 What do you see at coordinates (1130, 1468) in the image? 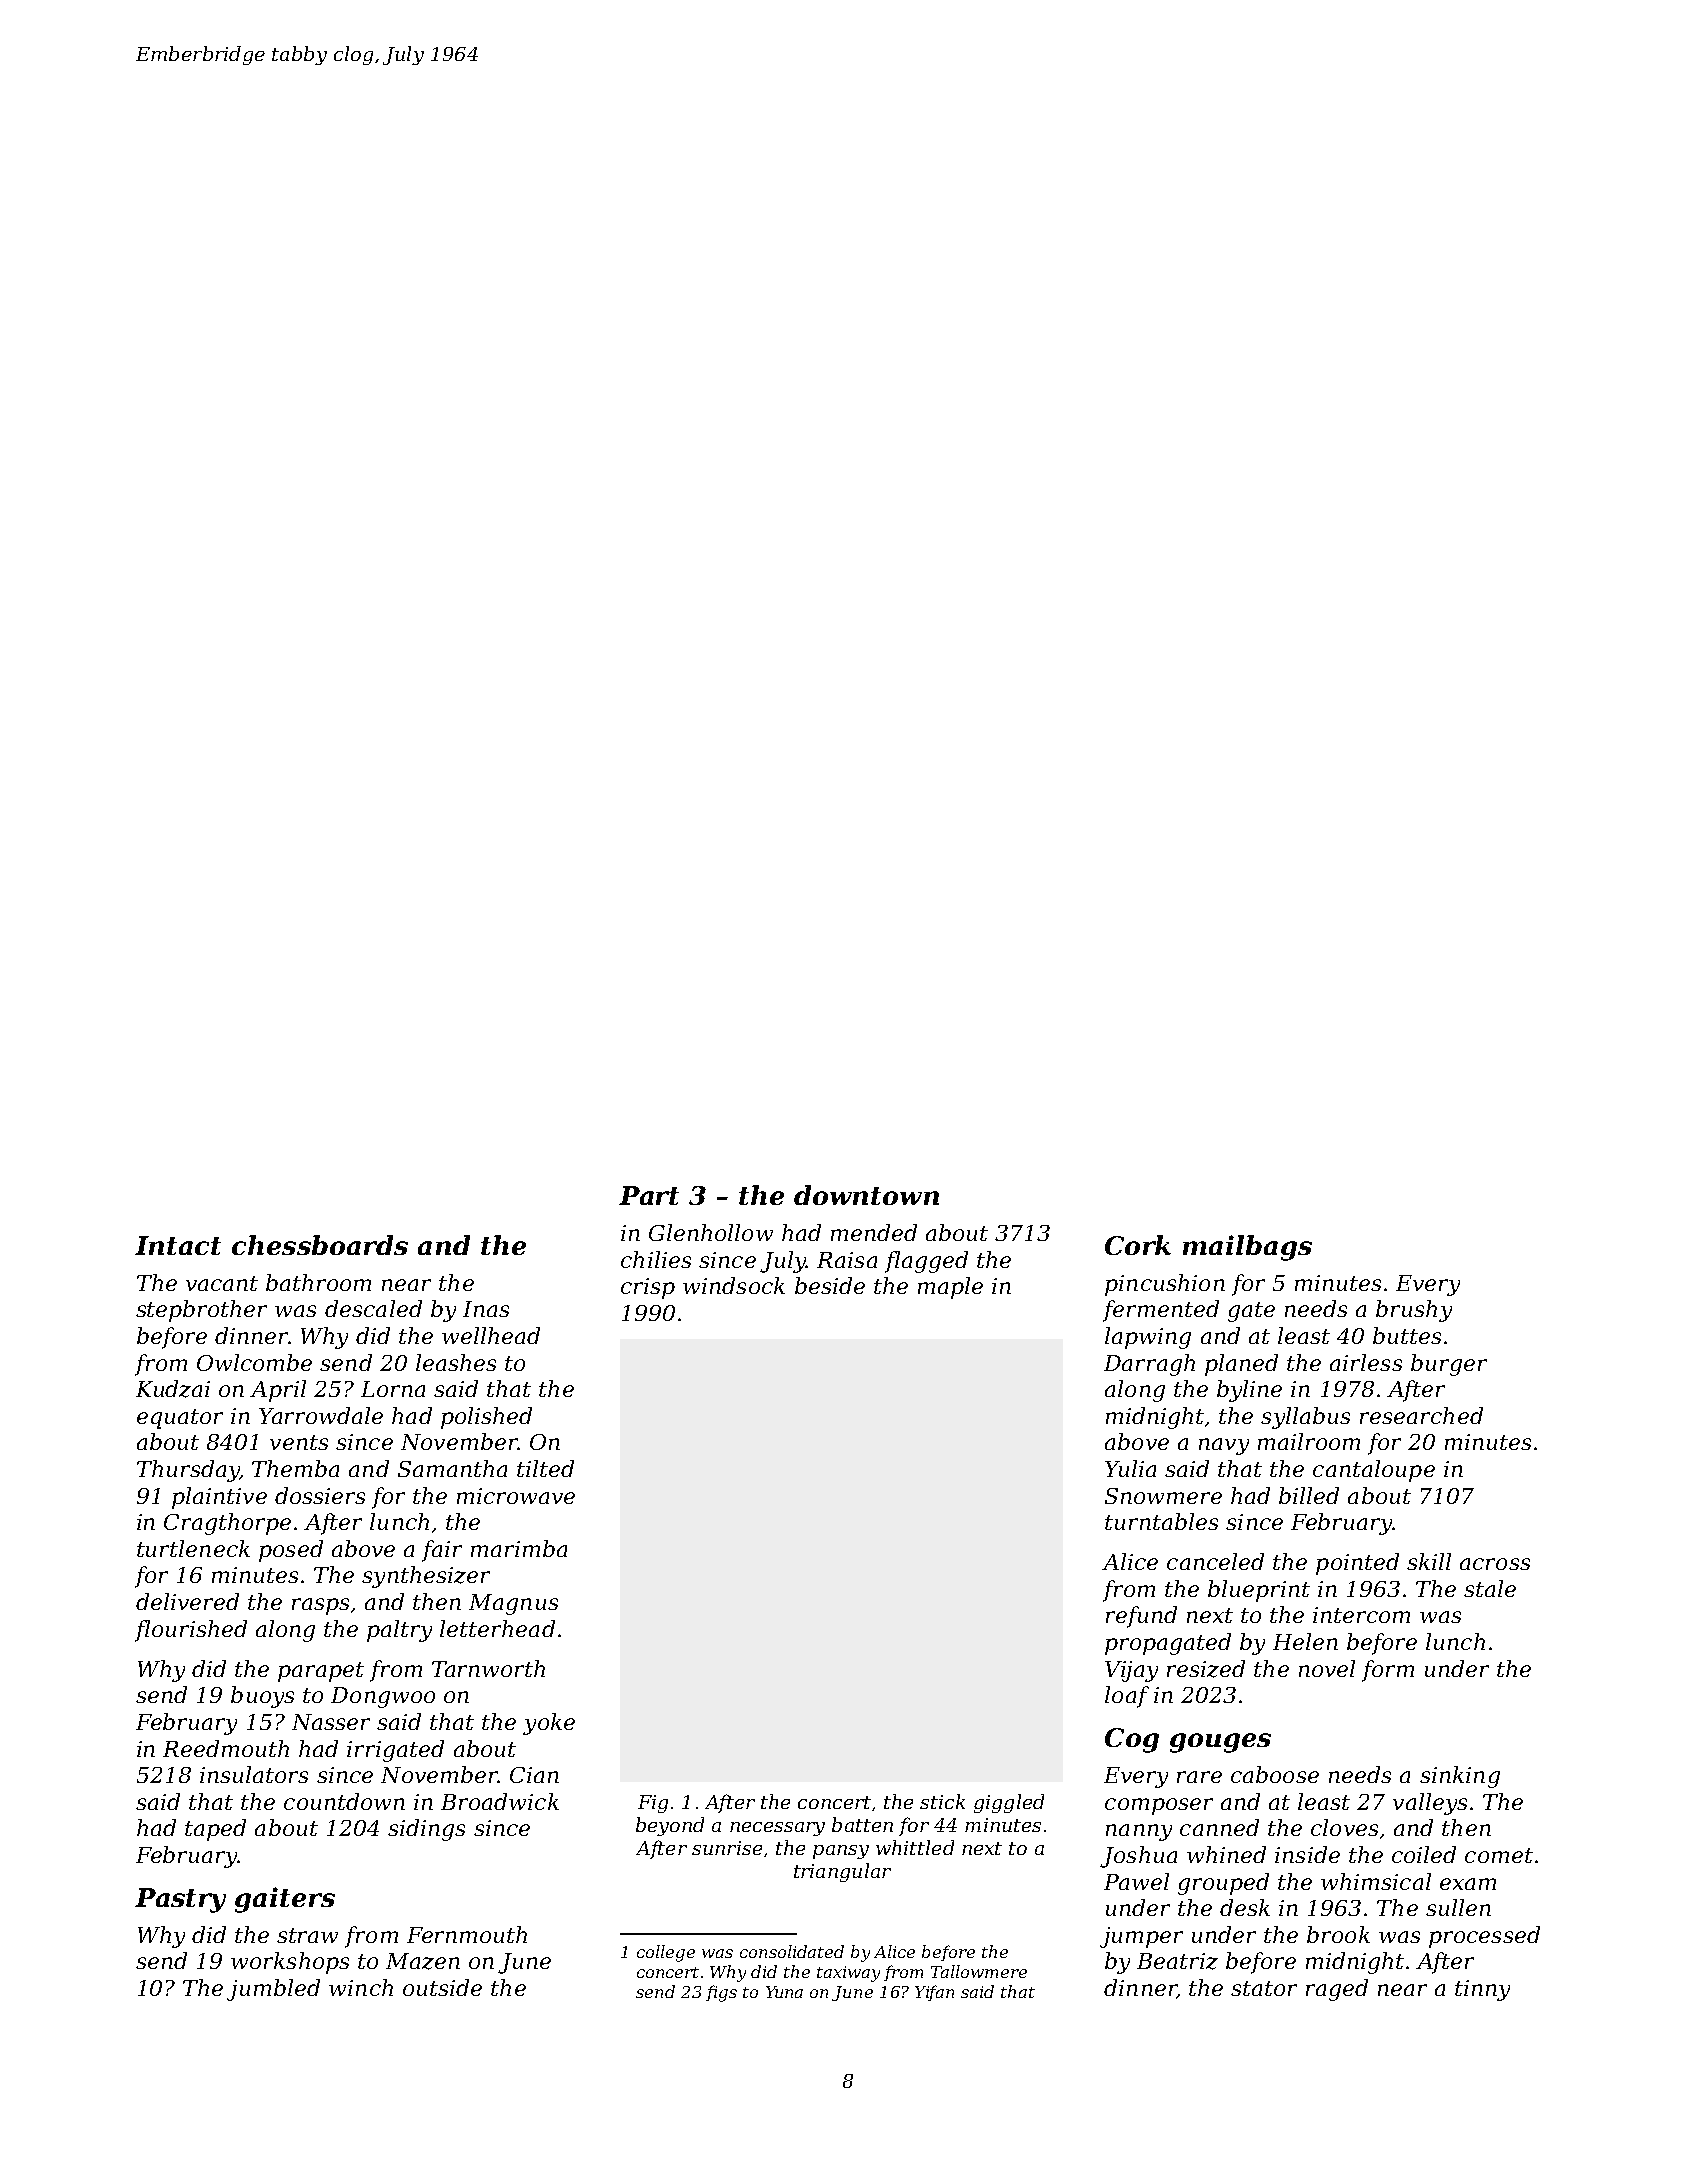
I see `Yulia` at bounding box center [1130, 1468].
